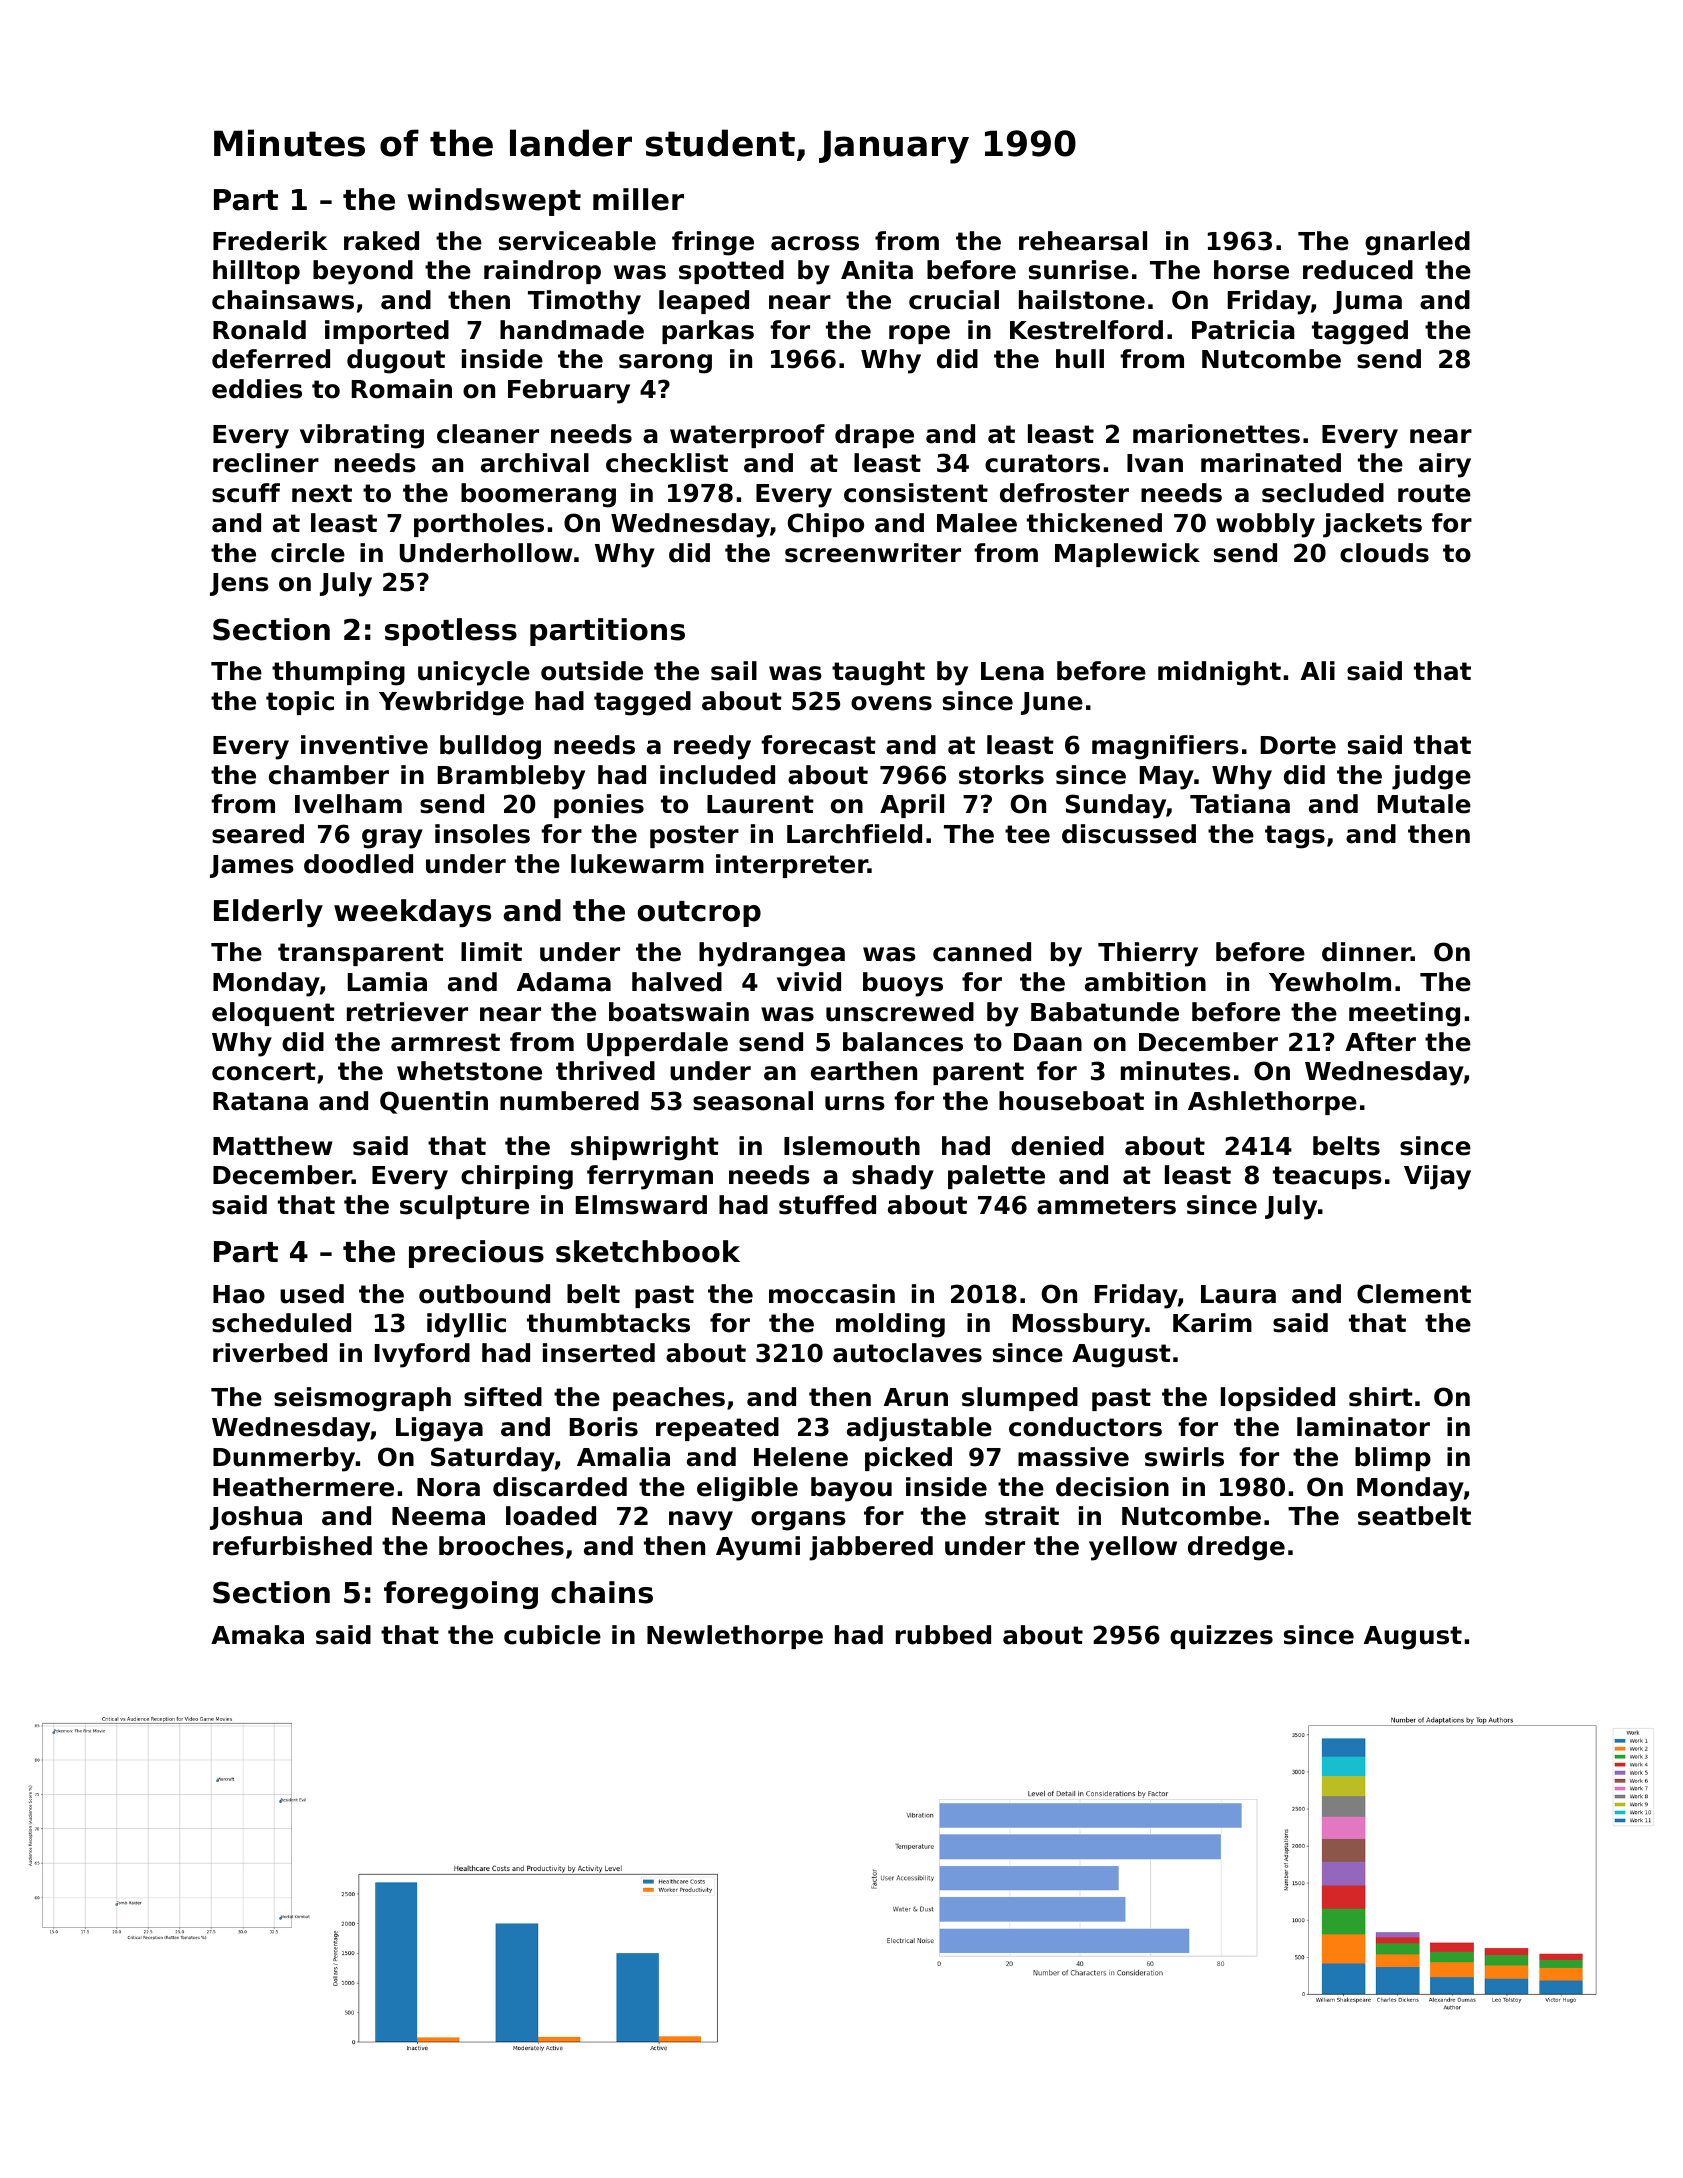 The width and height of the screenshot is (1683, 2178). I want to click on Joshua, so click(256, 1518).
